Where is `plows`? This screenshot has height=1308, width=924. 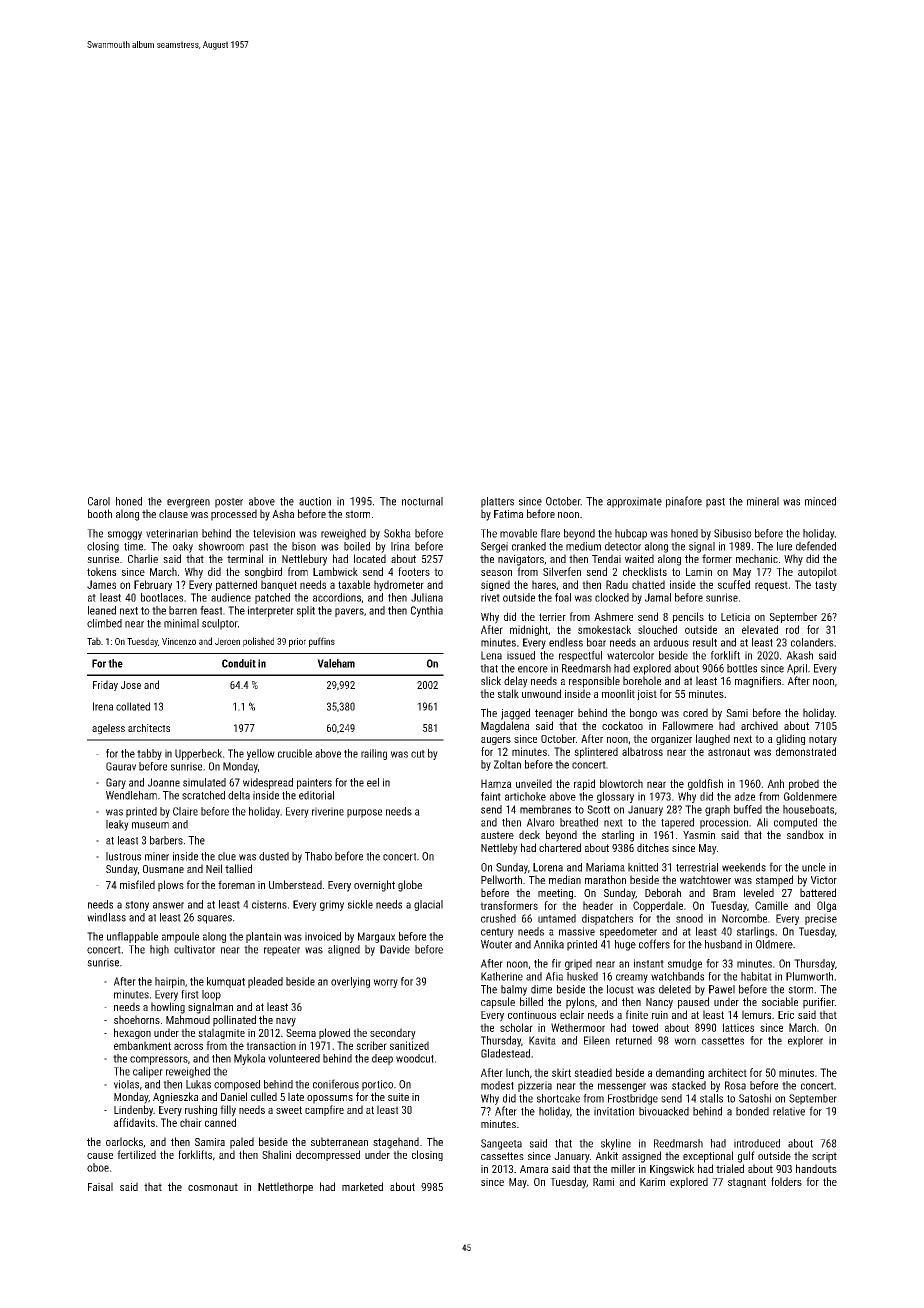
plows is located at coordinates (171, 886).
